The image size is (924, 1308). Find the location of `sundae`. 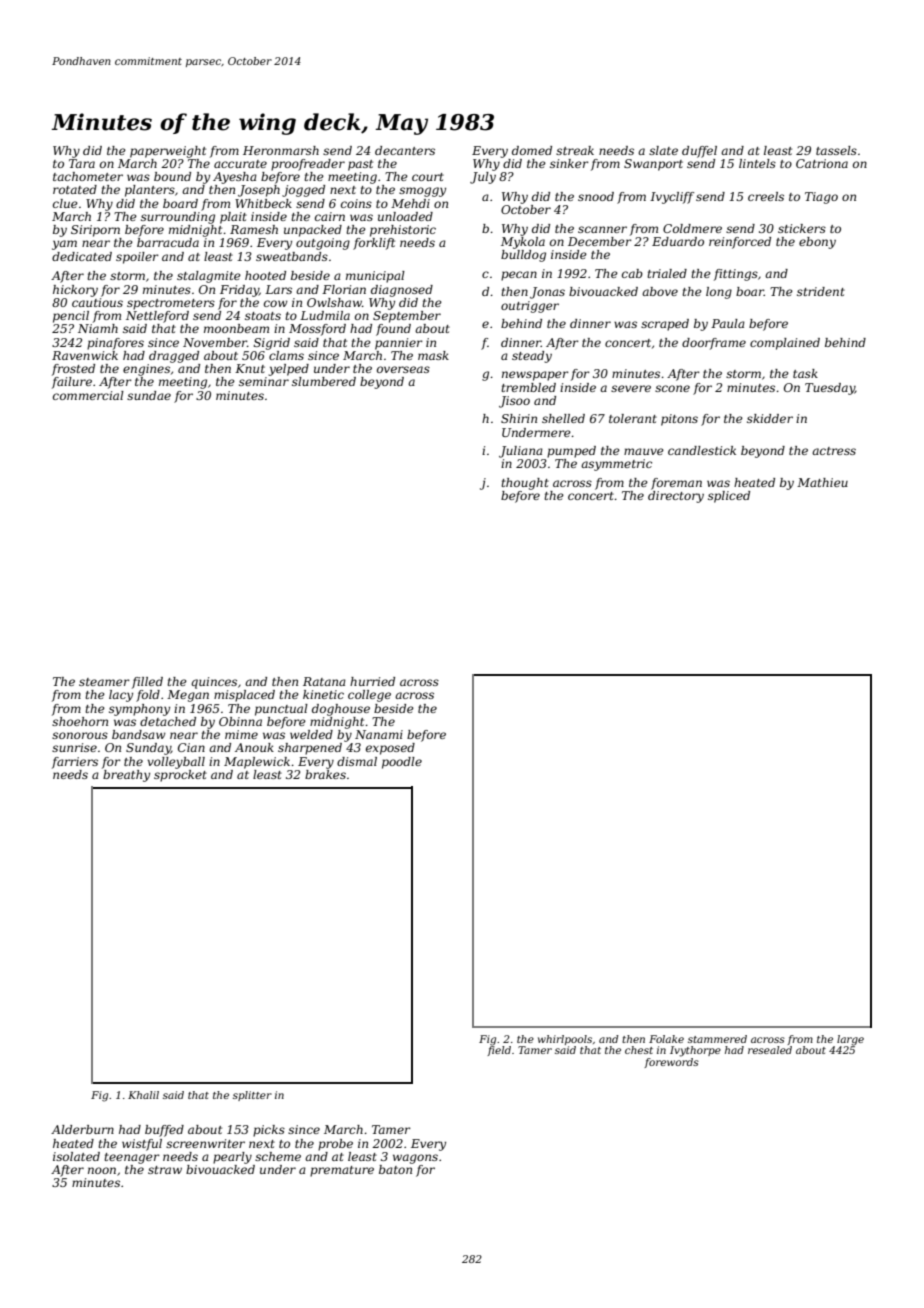

sundae is located at coordinates (149, 395).
